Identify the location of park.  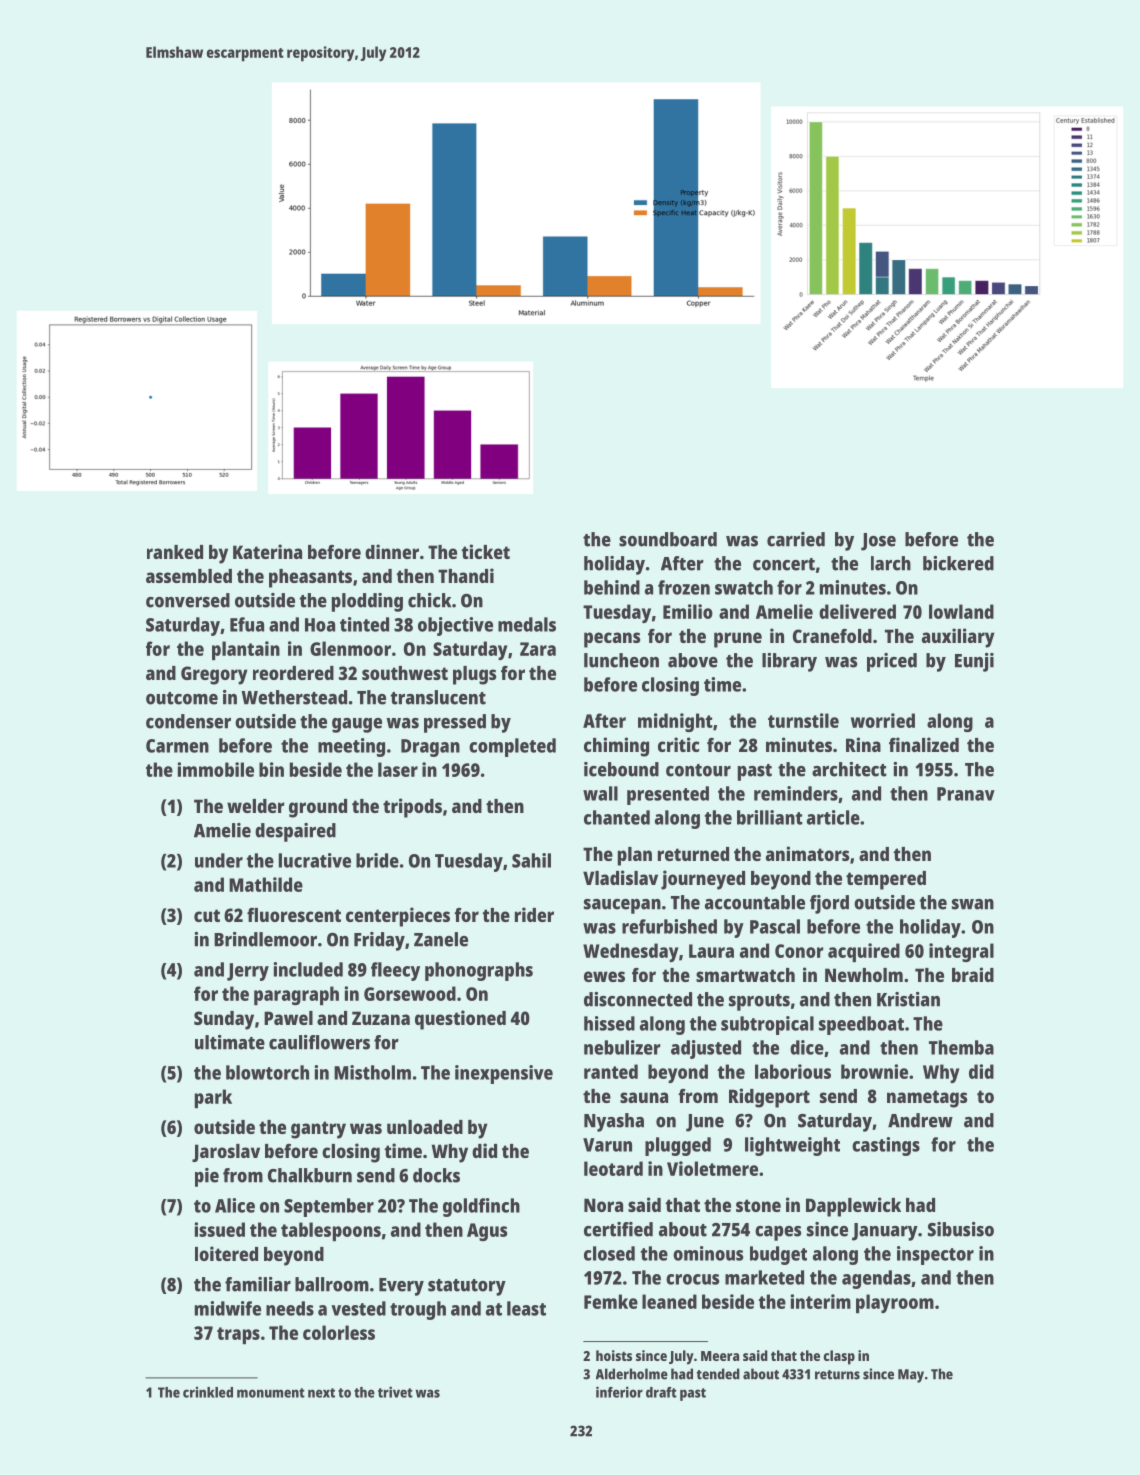
(213, 1098).
